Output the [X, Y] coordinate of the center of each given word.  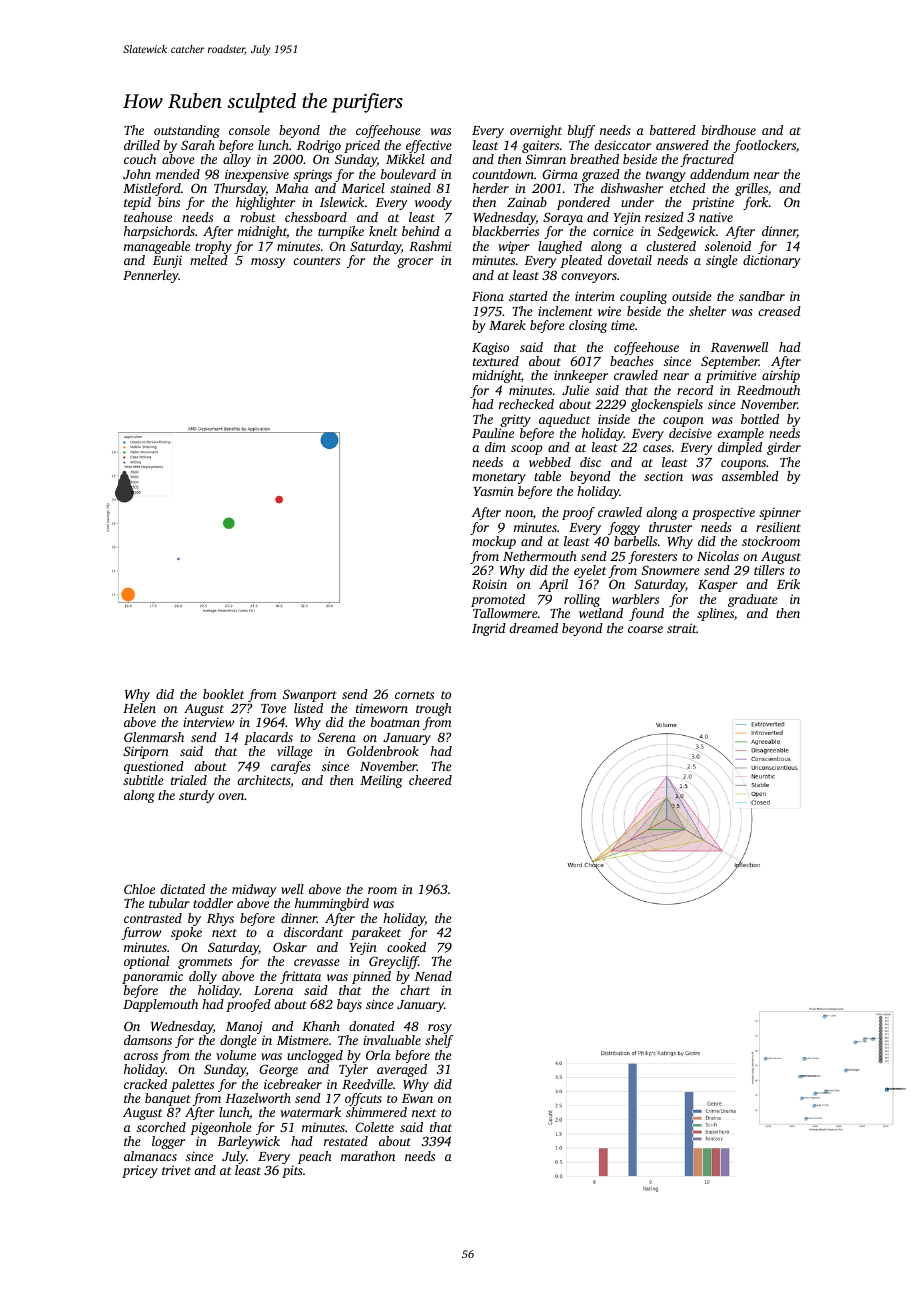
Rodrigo [319, 146]
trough [434, 709]
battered [673, 130]
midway [254, 890]
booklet [223, 694]
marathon [368, 1156]
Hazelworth [258, 1098]
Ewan [417, 1098]
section [663, 476]
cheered [430, 780]
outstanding [187, 131]
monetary [499, 478]
